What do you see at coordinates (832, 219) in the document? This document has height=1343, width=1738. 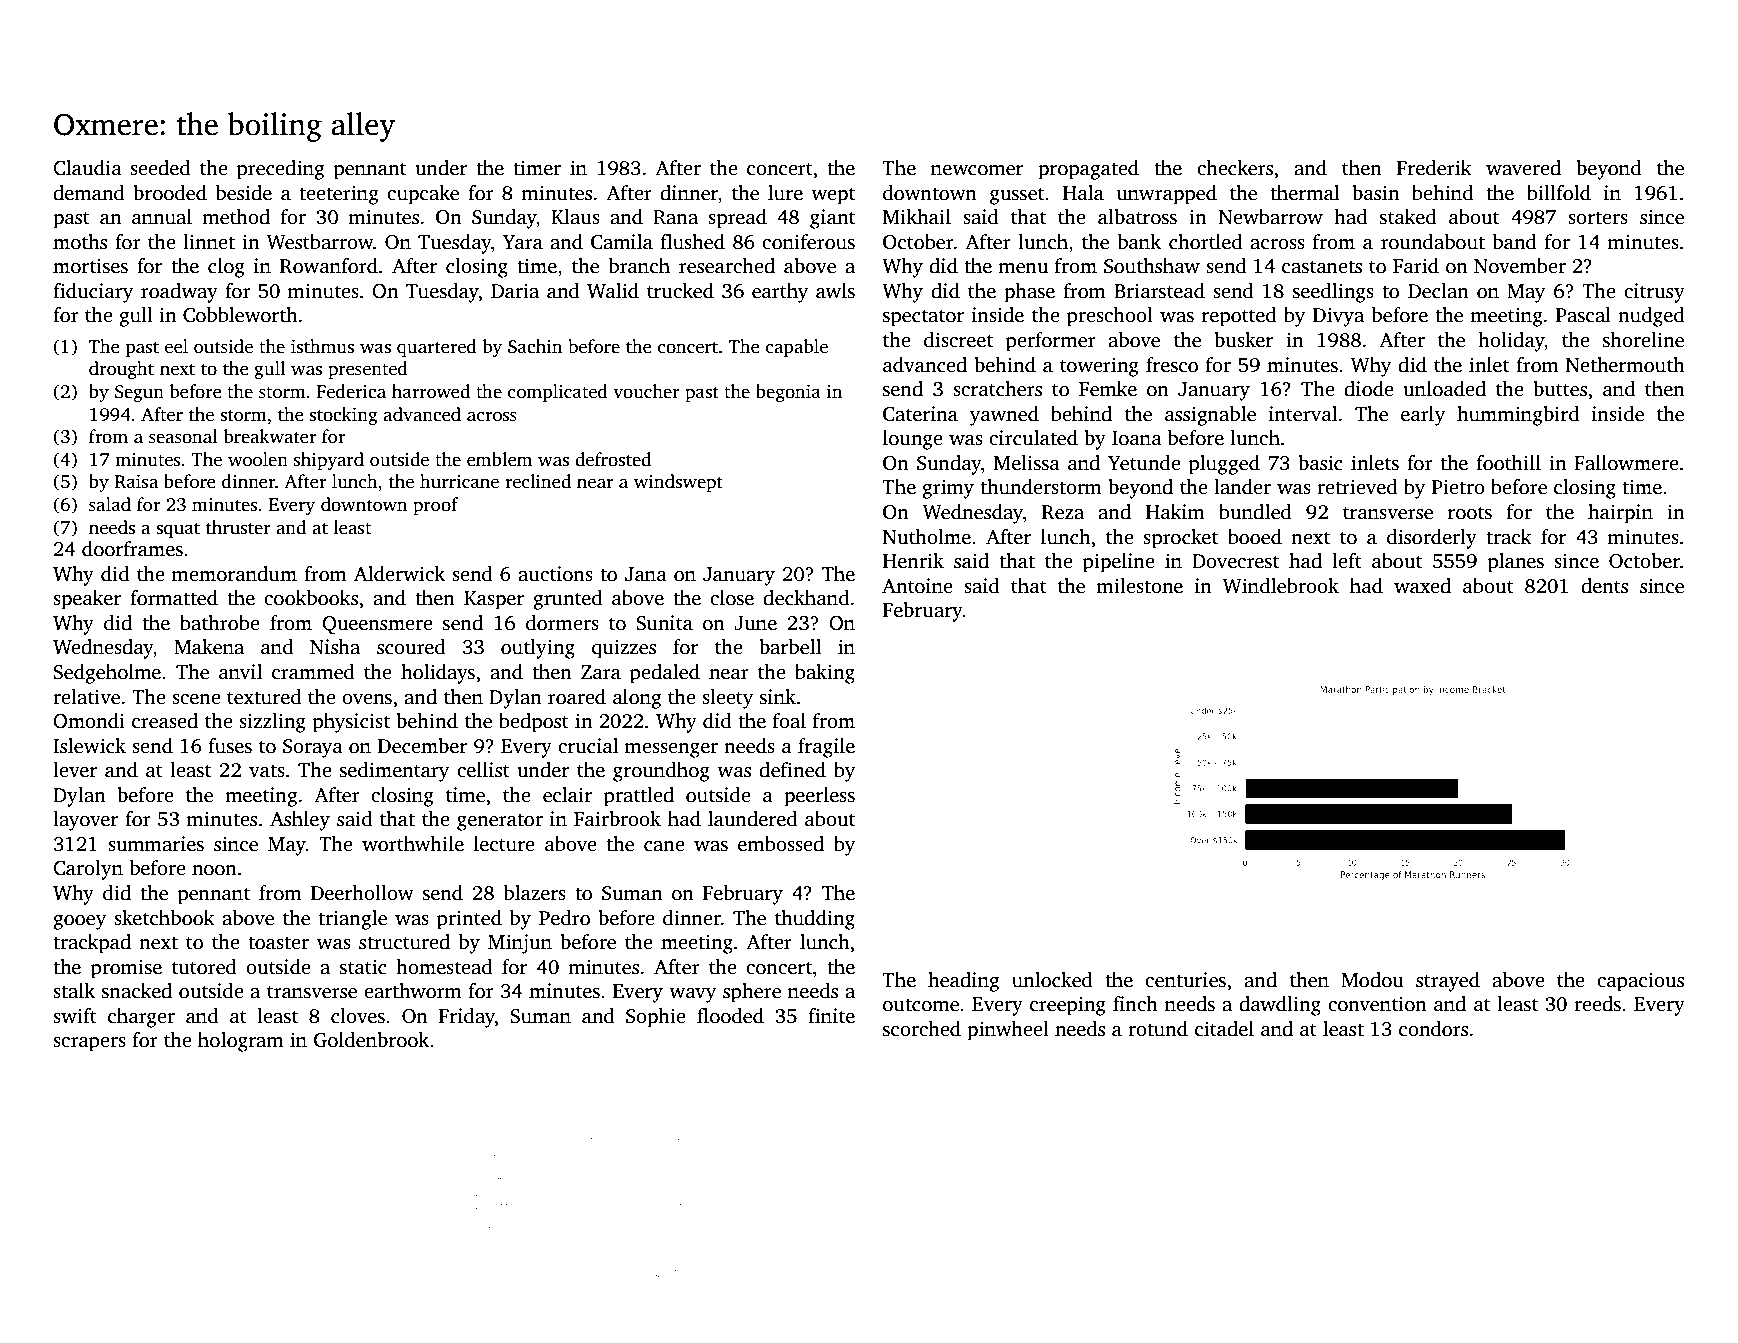 I see `giant` at bounding box center [832, 219].
